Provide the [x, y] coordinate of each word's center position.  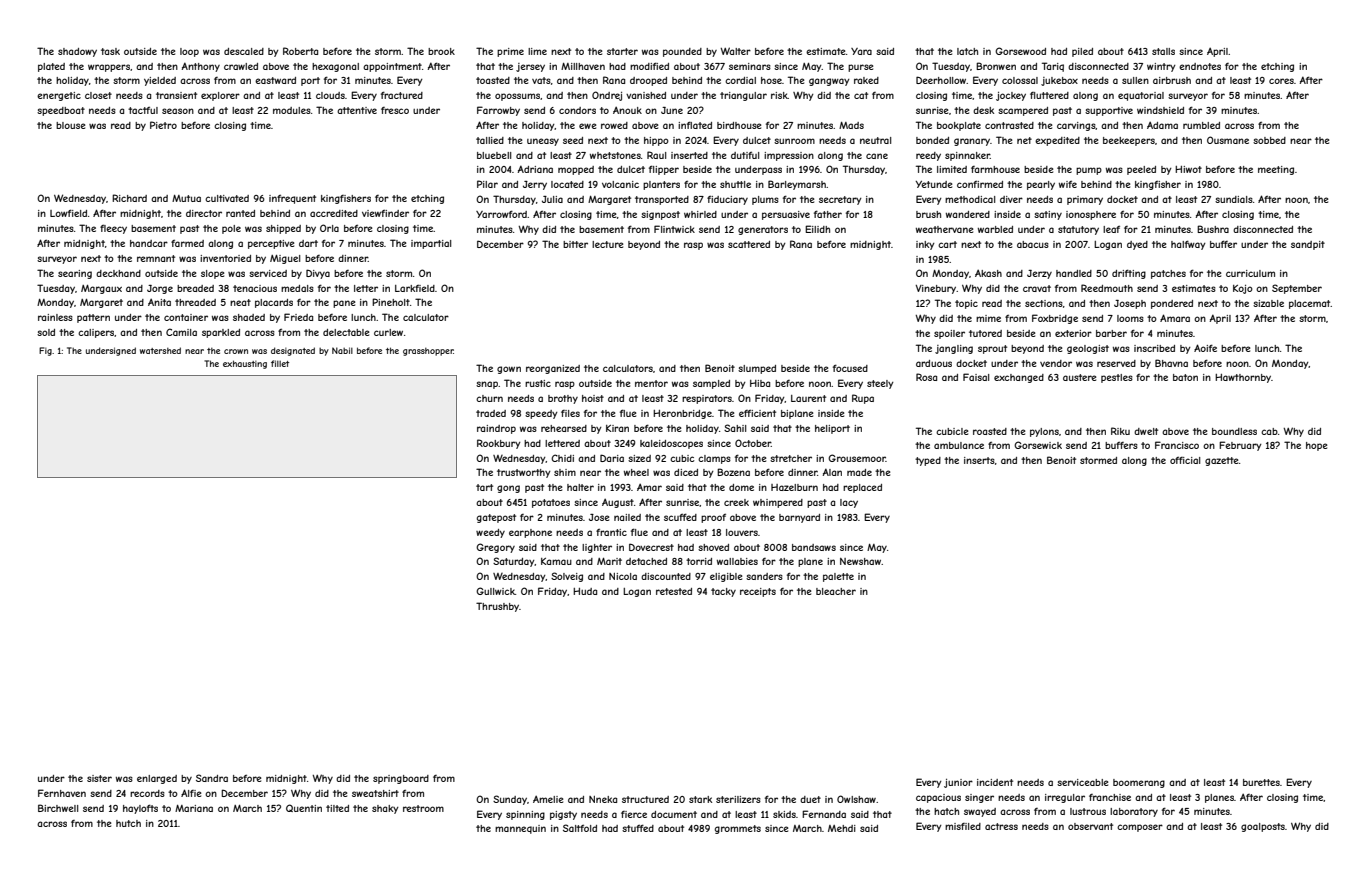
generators [763, 230]
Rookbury [499, 444]
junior [958, 783]
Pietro [163, 125]
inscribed [1154, 348]
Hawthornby [1243, 378]
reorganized [553, 369]
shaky [385, 809]
